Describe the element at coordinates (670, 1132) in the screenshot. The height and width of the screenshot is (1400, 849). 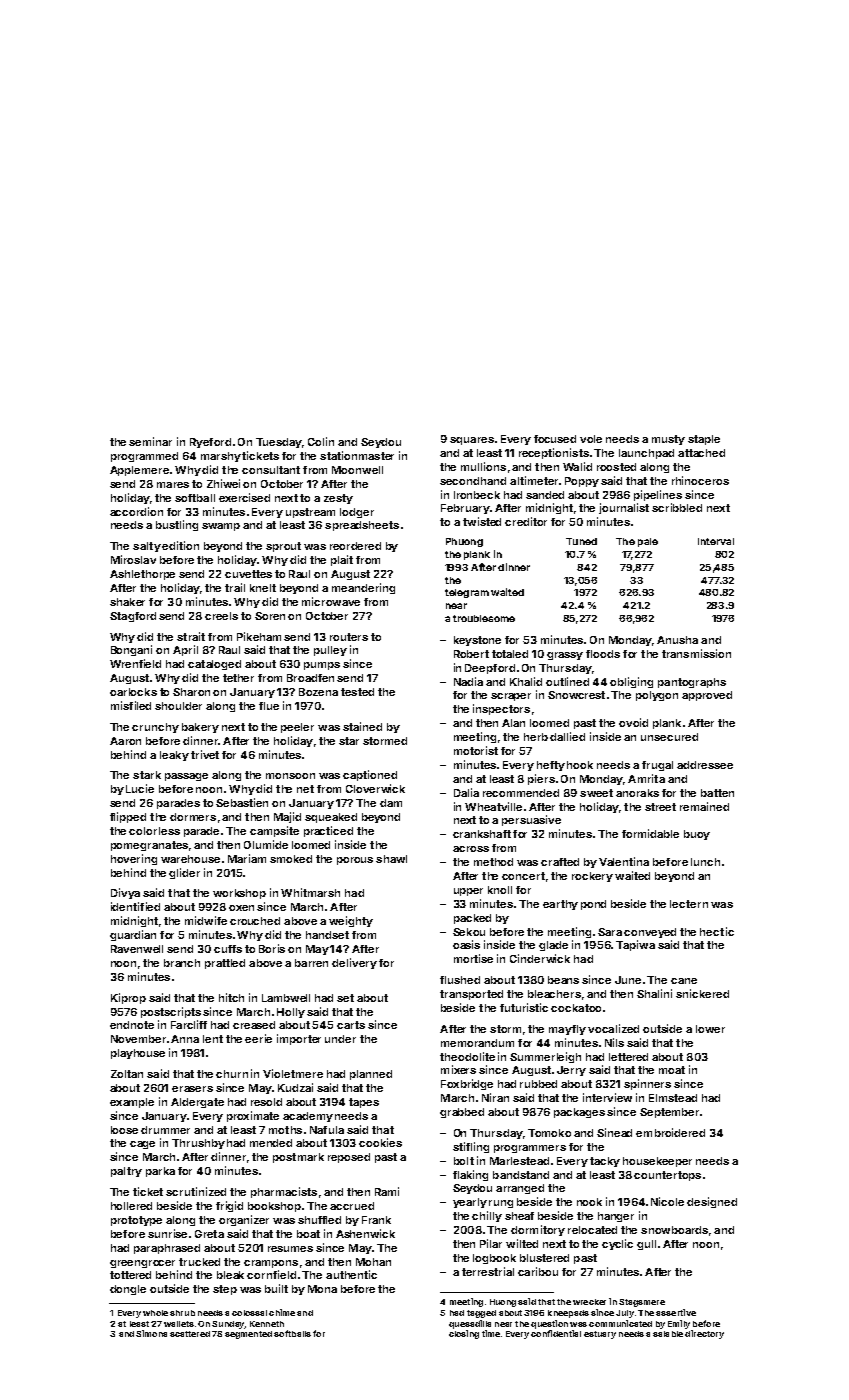
I see `embroidered` at that location.
